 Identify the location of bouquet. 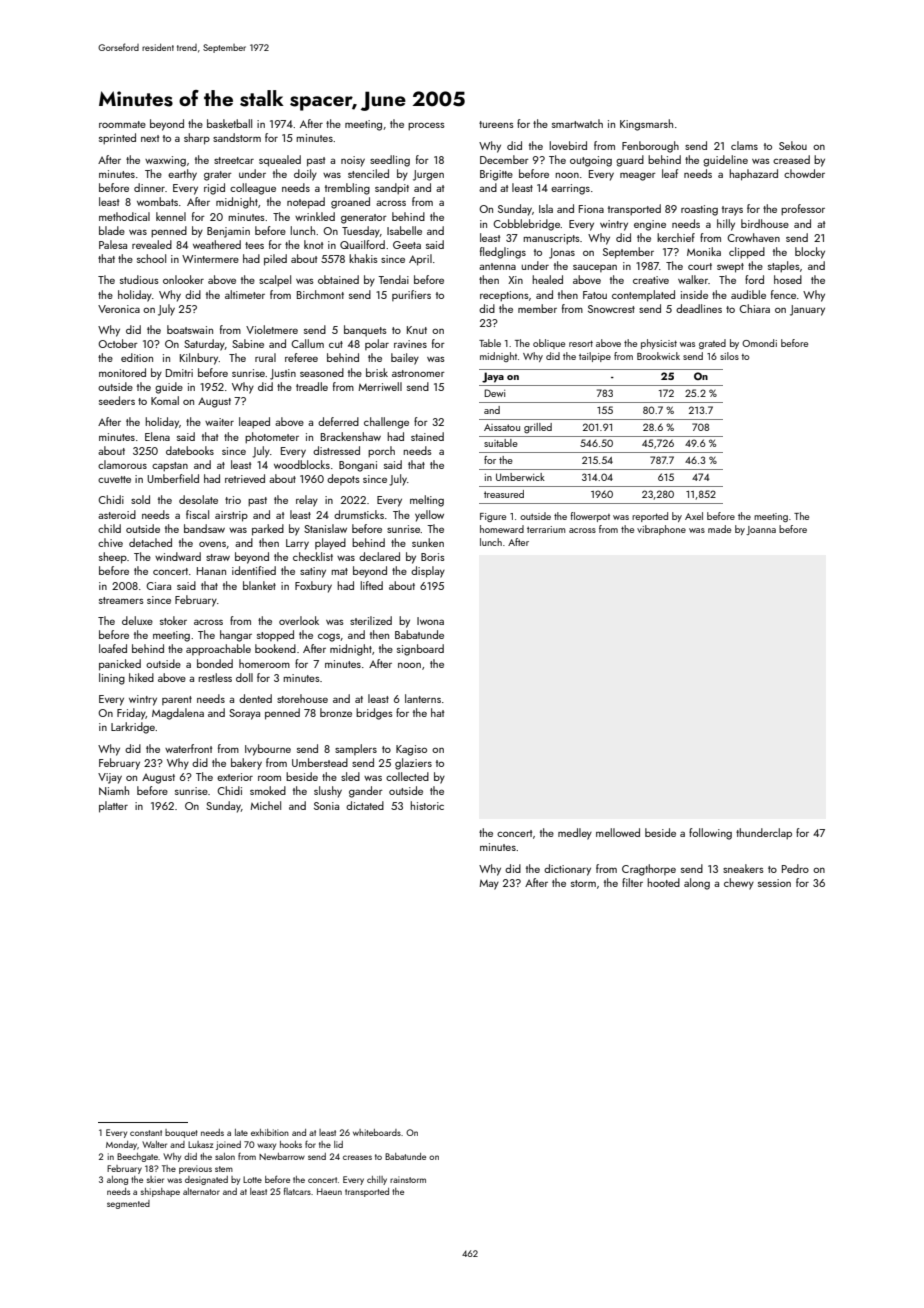
(181, 1133).
